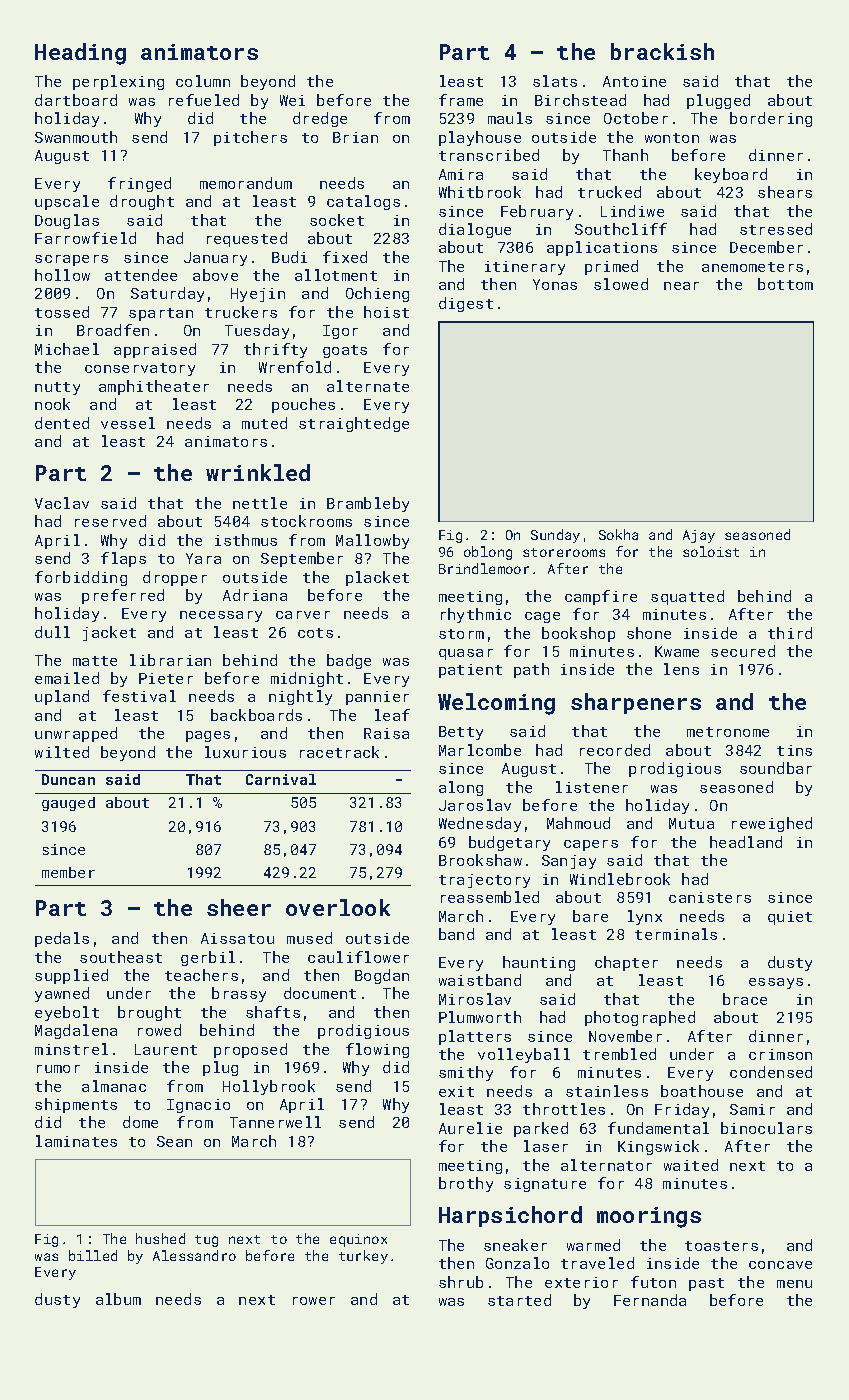  Describe the element at coordinates (170, 660) in the screenshot. I see `librarian` at that location.
